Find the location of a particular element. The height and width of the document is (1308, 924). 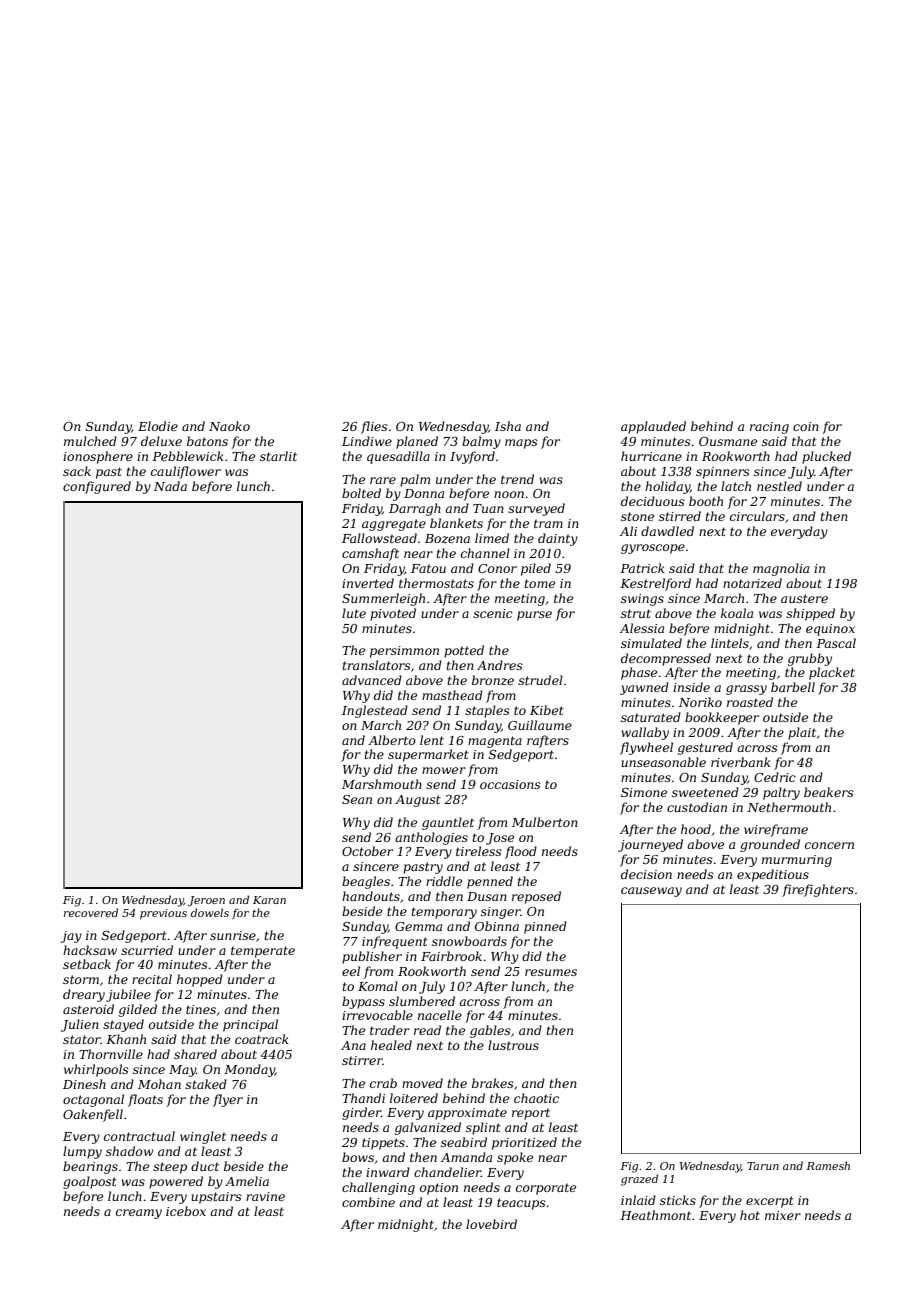

creamy is located at coordinates (139, 1214).
